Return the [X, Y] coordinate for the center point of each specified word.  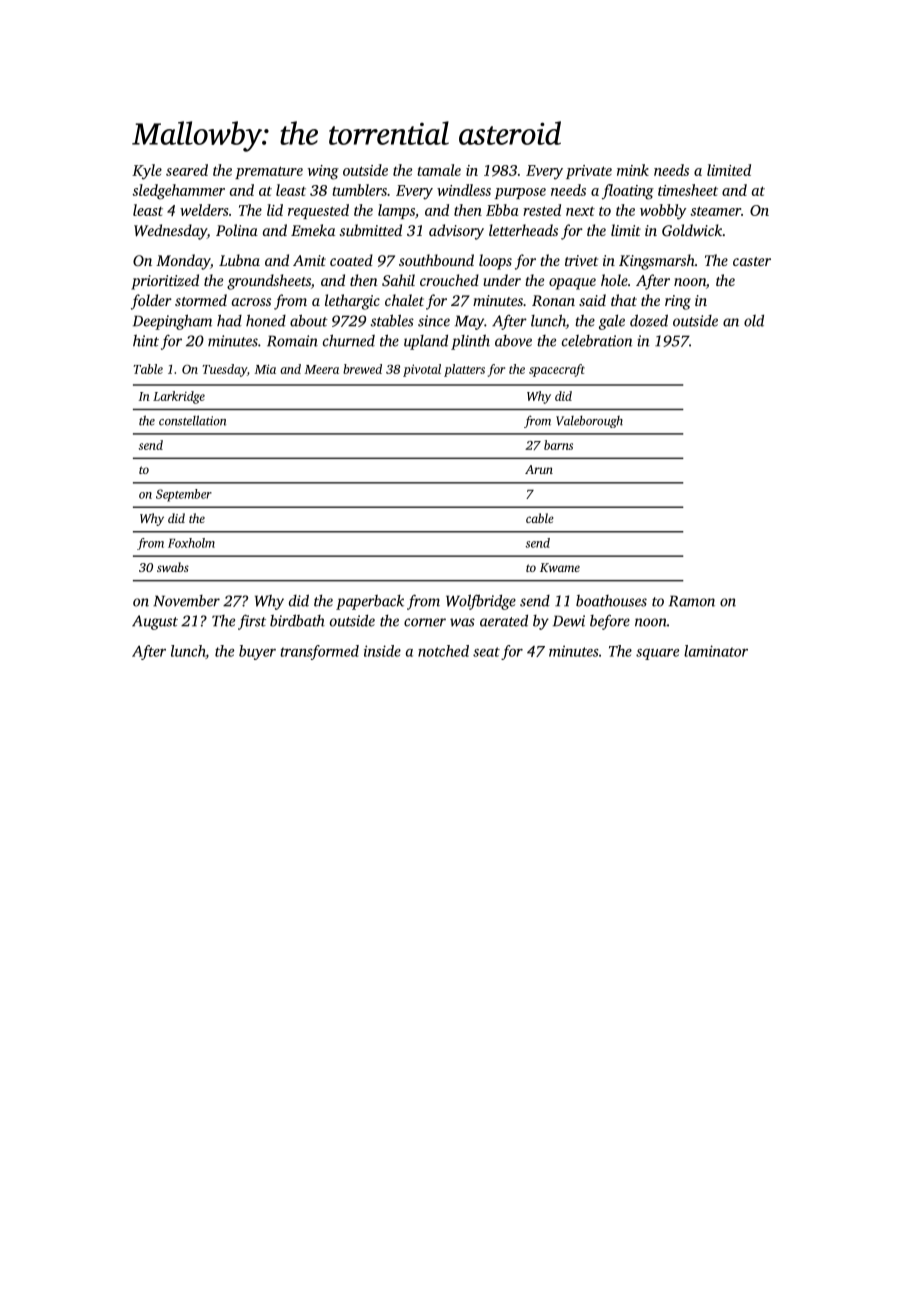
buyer [257, 652]
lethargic [352, 302]
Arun [539, 469]
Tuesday [224, 370]
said [592, 300]
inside [382, 651]
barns [558, 445]
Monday [183, 262]
